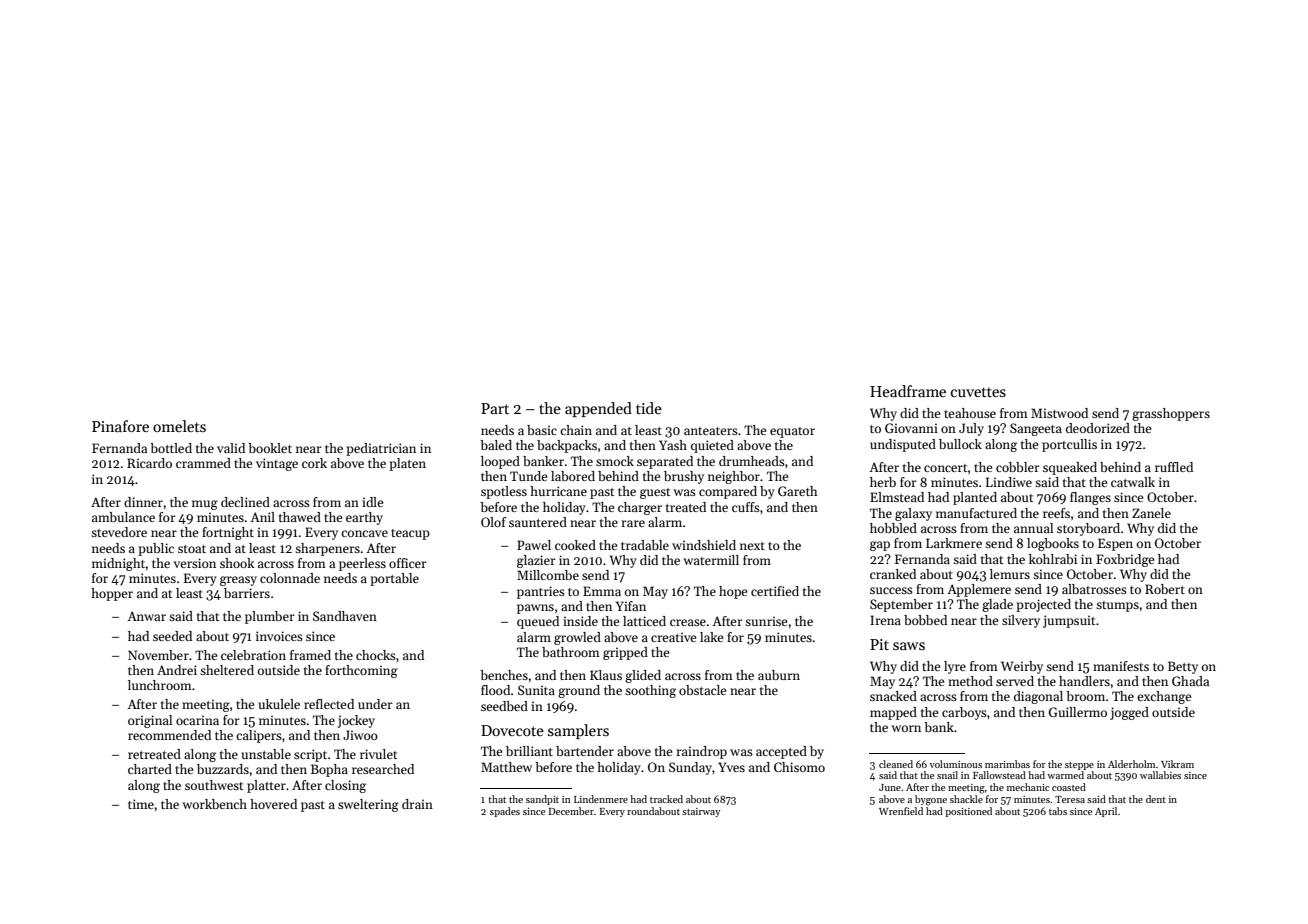  What do you see at coordinates (158, 655) in the screenshot?
I see `November` at bounding box center [158, 655].
